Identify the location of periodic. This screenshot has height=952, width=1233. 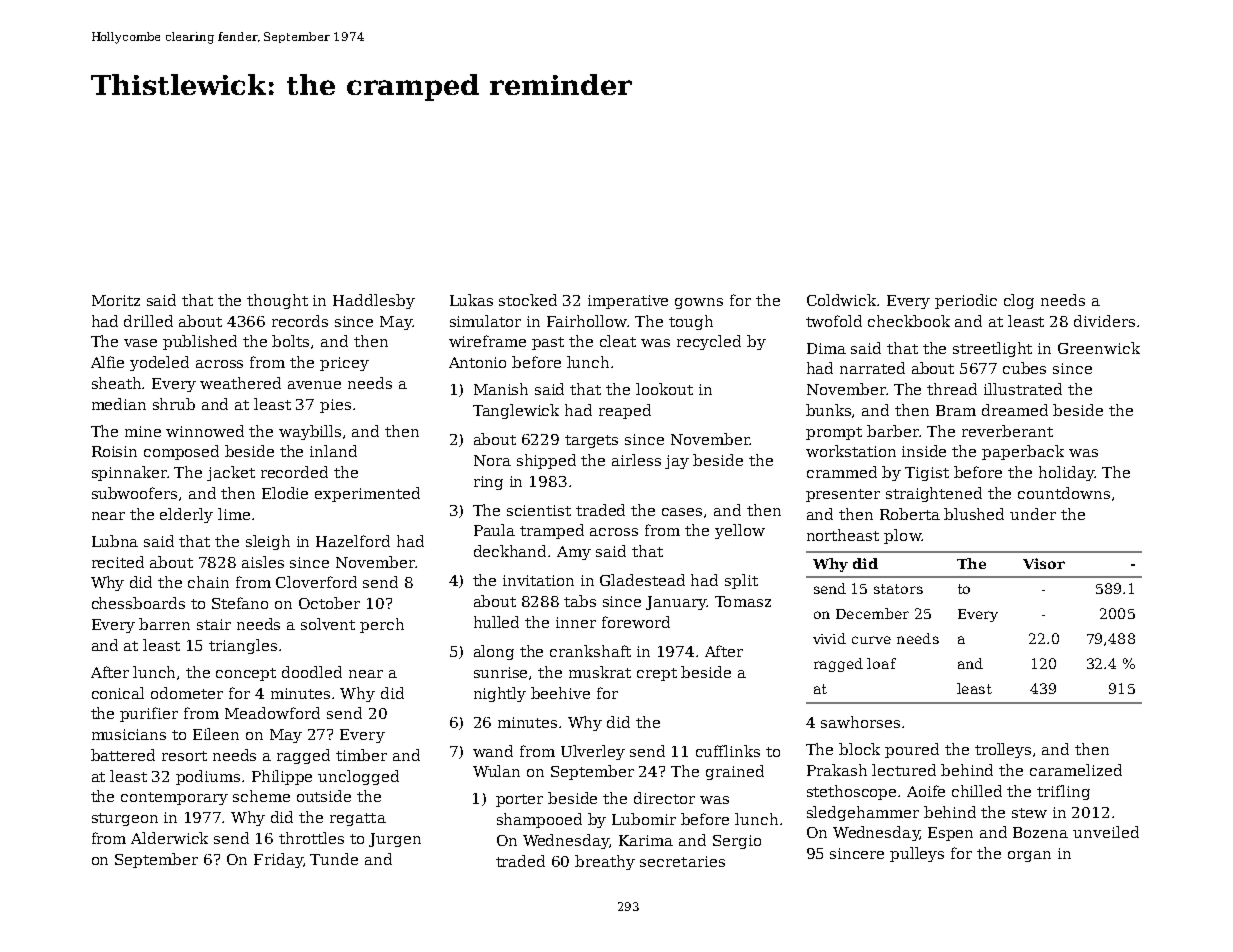
(966, 301).
